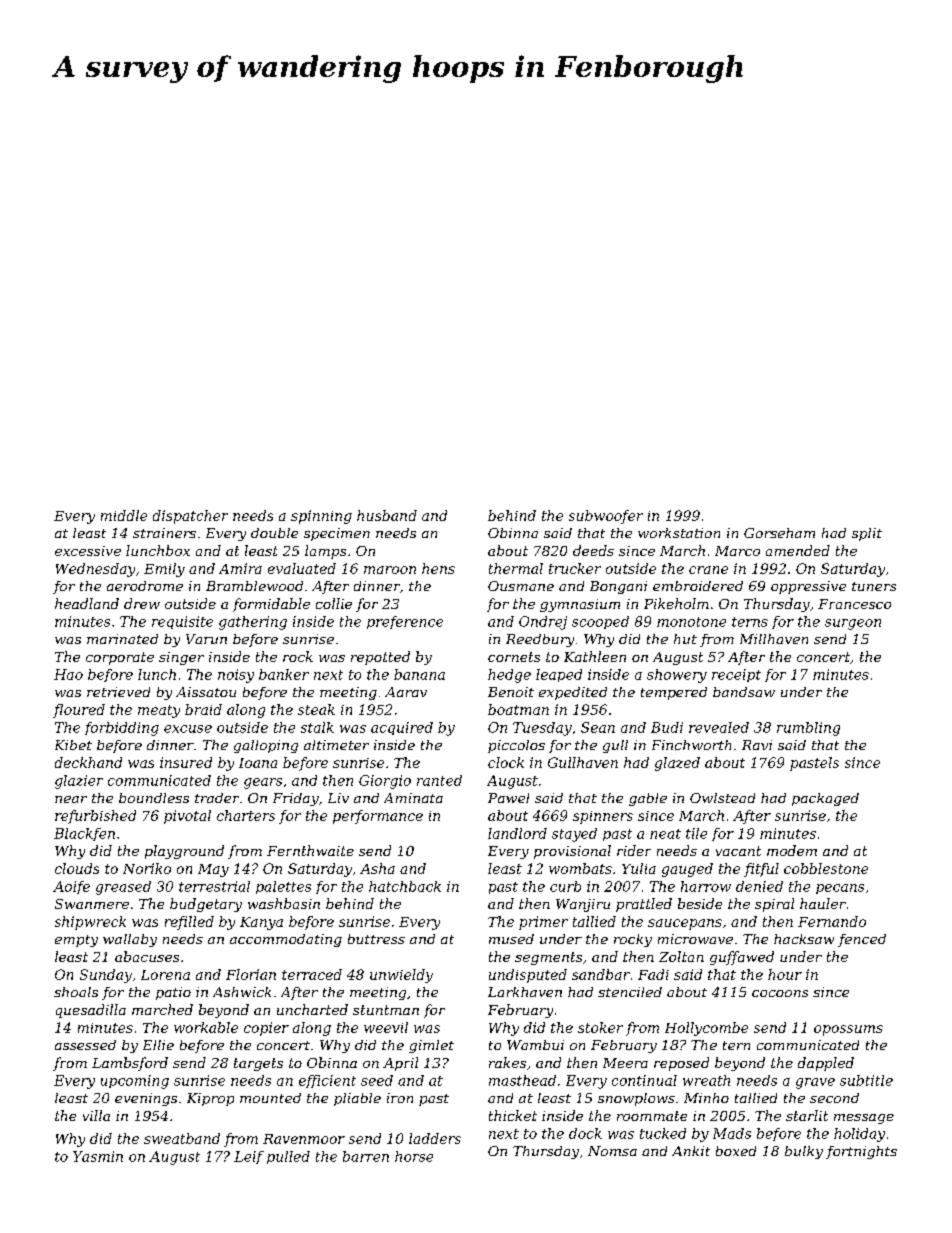 Image resolution: width=952 pixels, height=1233 pixels. Describe the element at coordinates (757, 745) in the screenshot. I see `Ravi` at that location.
